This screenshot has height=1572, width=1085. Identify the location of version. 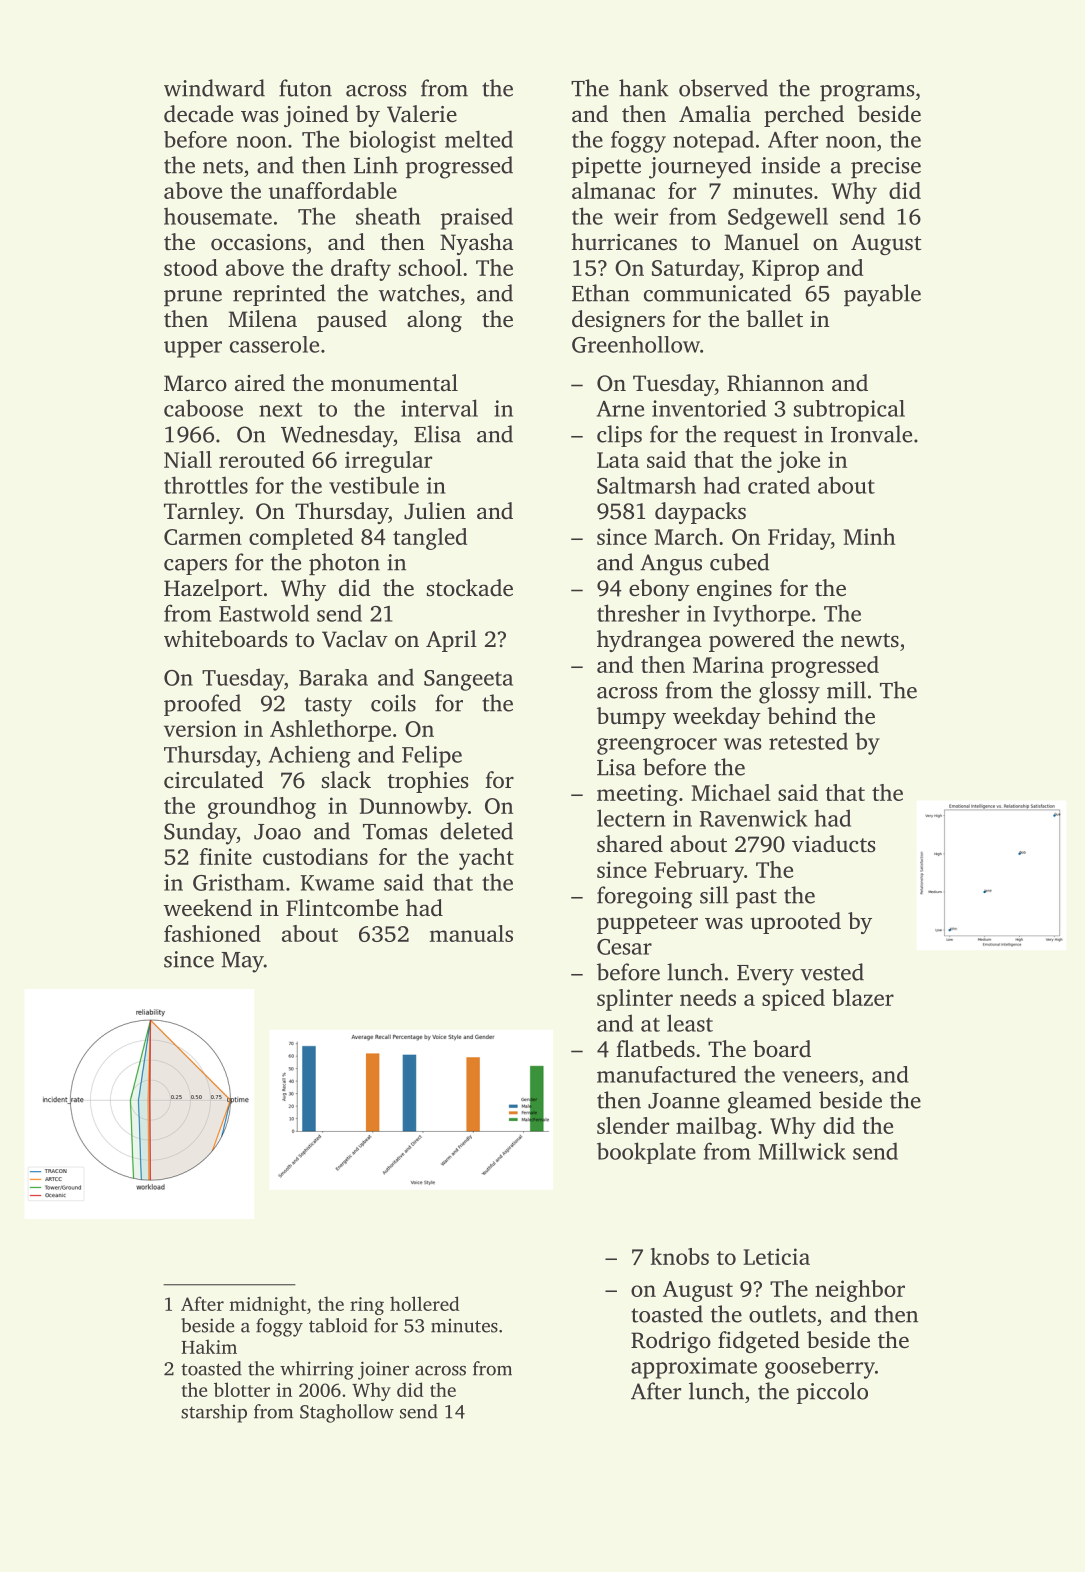
(200, 728).
